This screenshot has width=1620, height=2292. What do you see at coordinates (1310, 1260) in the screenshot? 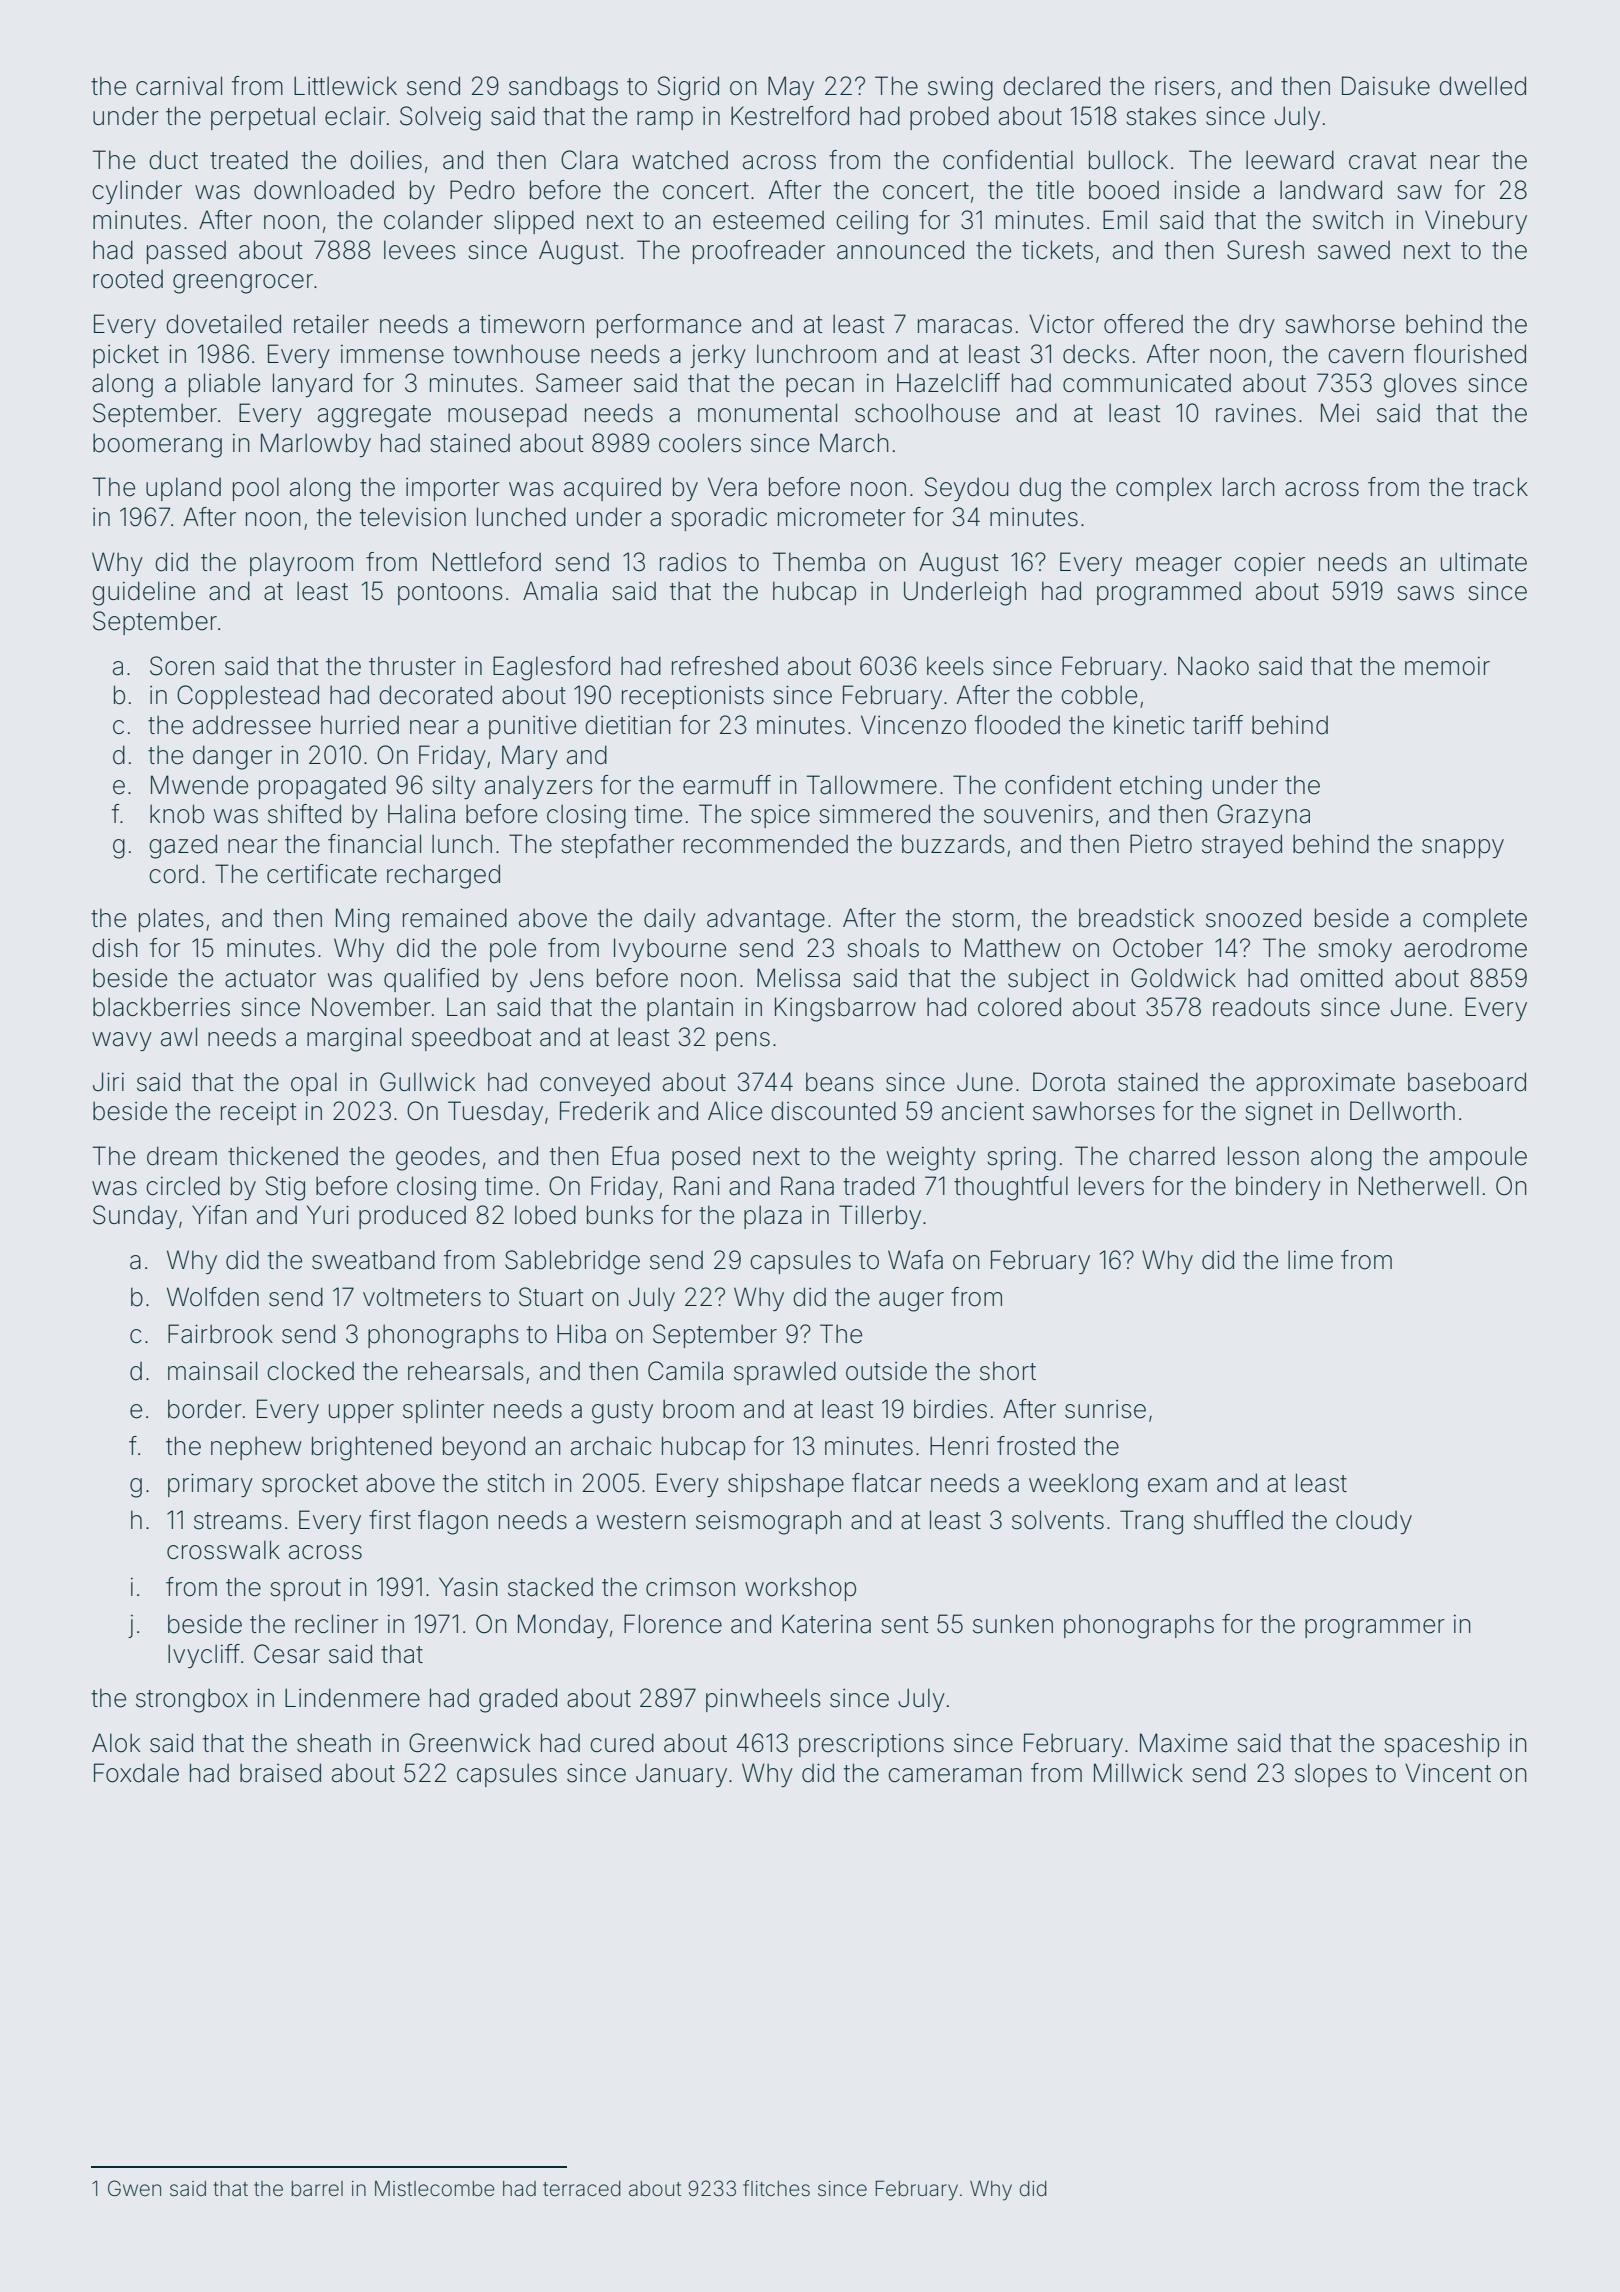
I see `lime` at bounding box center [1310, 1260].
